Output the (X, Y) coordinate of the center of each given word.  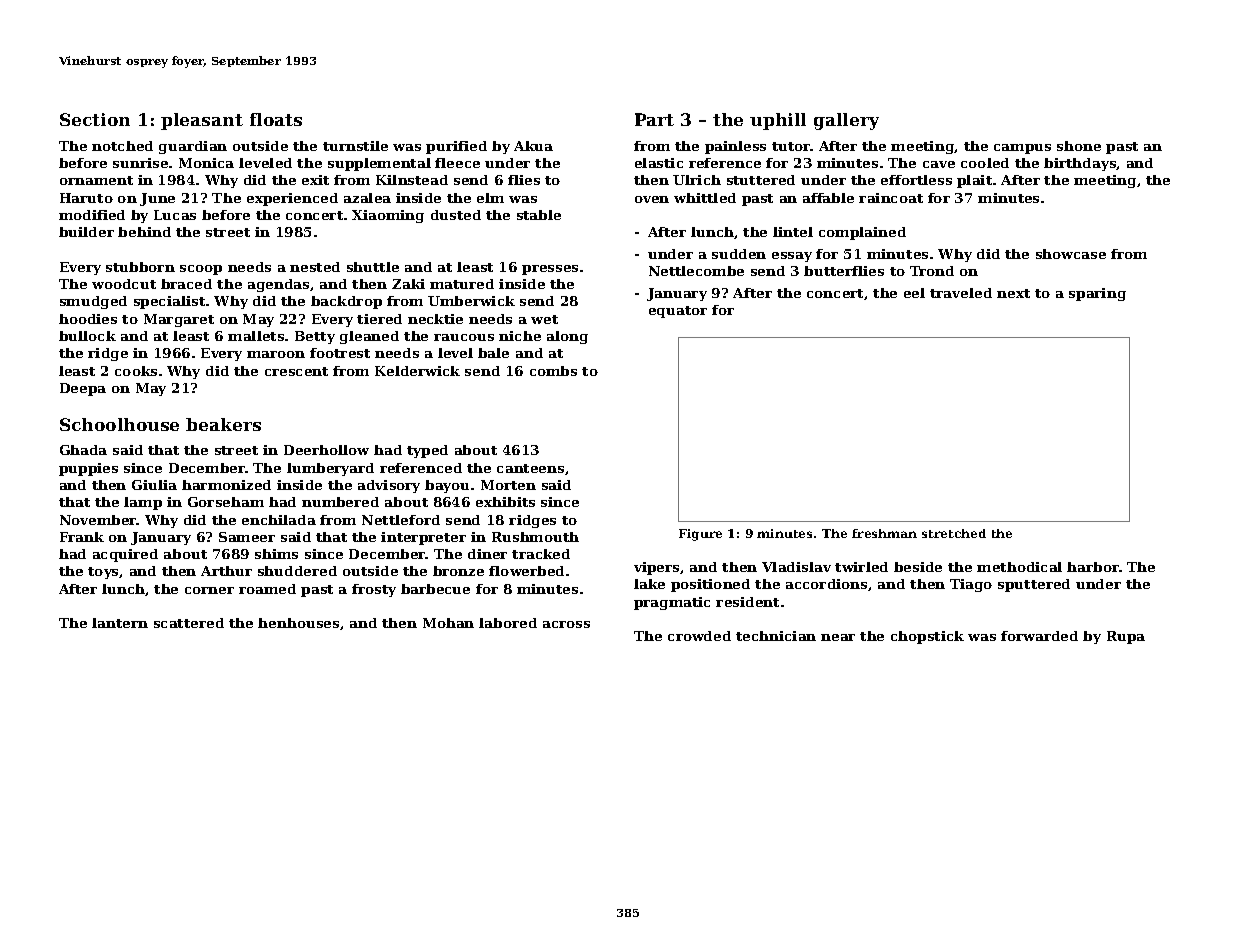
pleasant (202, 121)
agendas (278, 285)
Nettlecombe (696, 271)
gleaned (369, 337)
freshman (884, 533)
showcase (1071, 254)
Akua (533, 146)
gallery (846, 121)
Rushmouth (535, 537)
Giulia (154, 485)
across (566, 624)
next (1013, 293)
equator (678, 312)
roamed (267, 589)
